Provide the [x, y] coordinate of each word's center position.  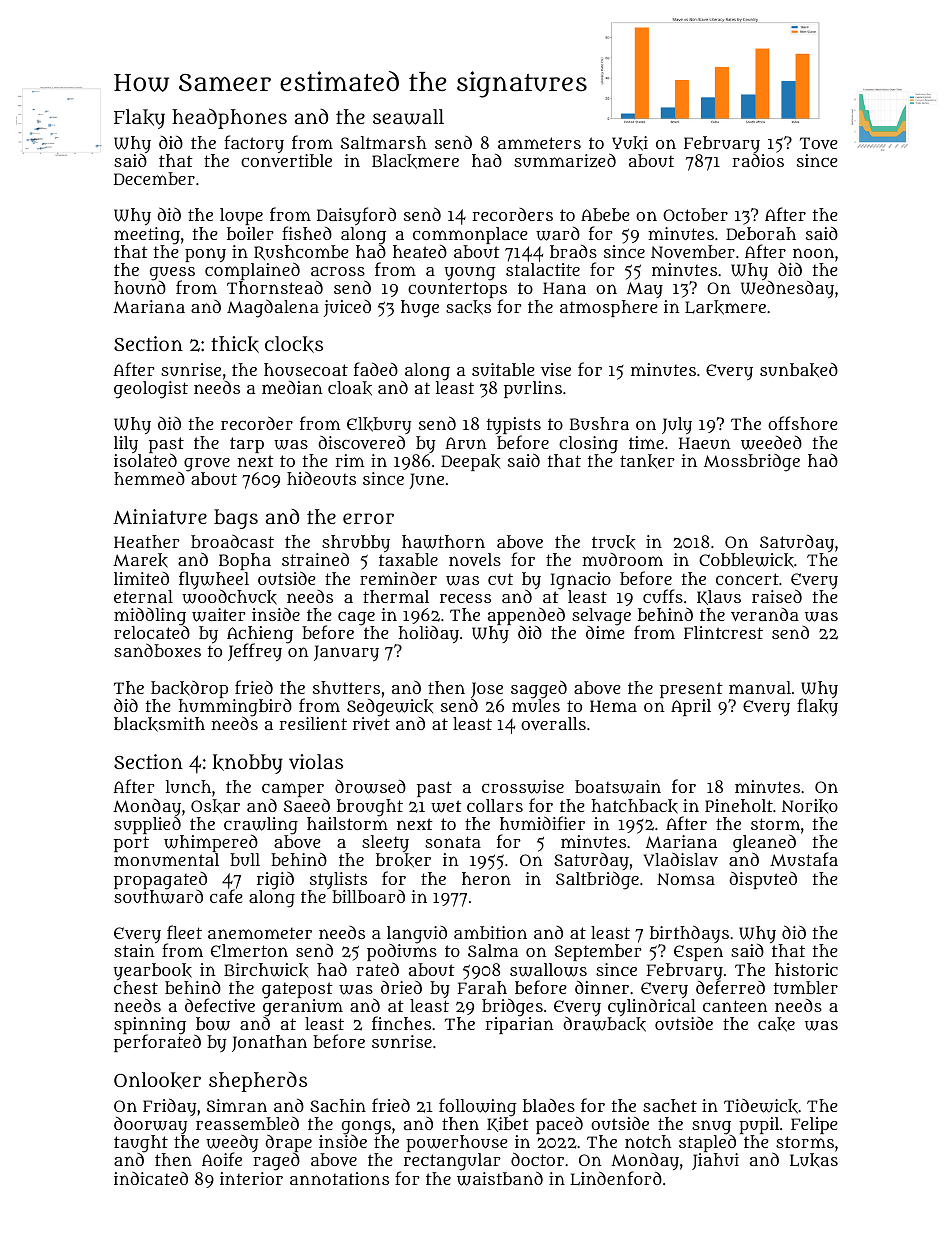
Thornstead [275, 287]
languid [417, 935]
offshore [803, 423]
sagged [539, 689]
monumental [166, 859]
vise [556, 369]
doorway [151, 1125]
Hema [613, 706]
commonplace [470, 235]
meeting [147, 236]
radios [758, 160]
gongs [366, 1127]
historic [806, 969]
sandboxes [157, 650]
